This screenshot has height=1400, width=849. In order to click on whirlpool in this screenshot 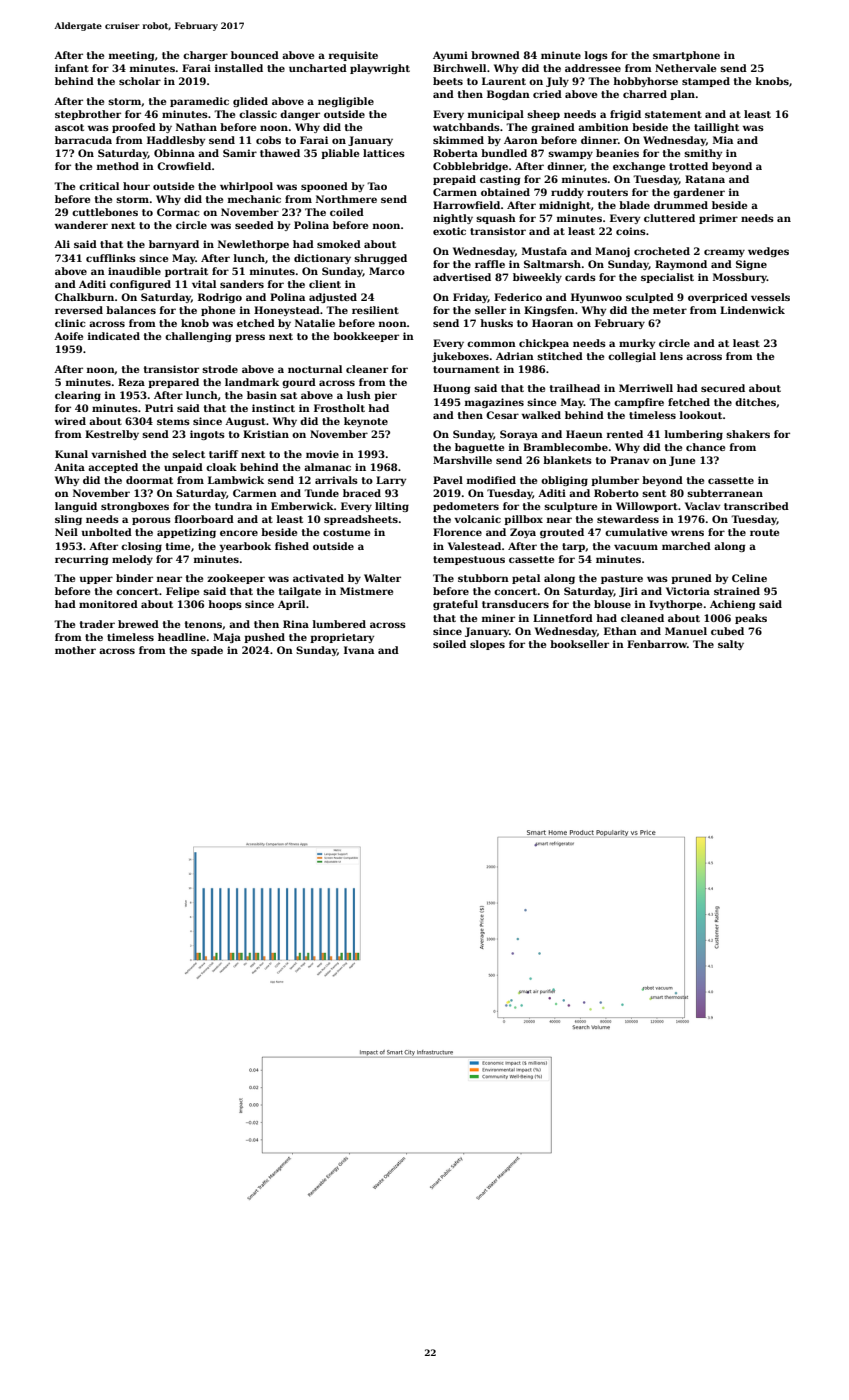, I will do `click(246, 187)`.
